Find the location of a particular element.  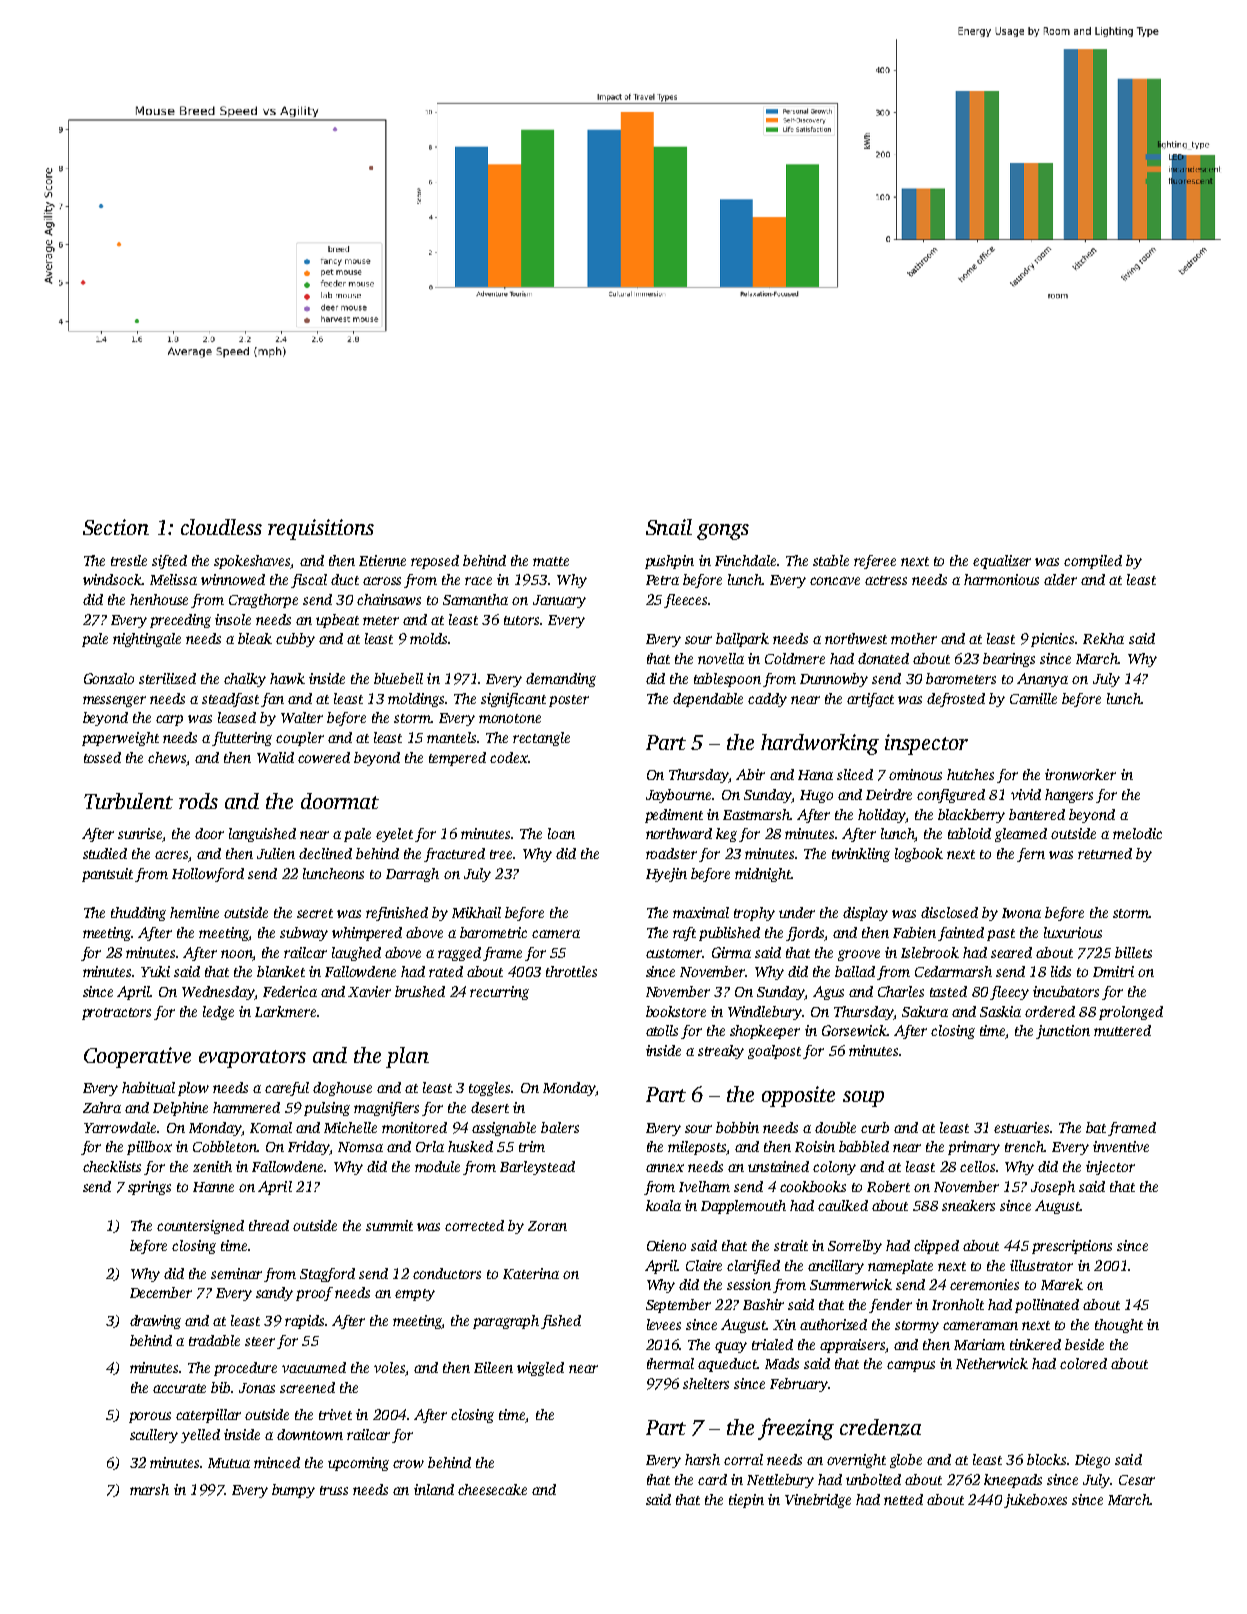

Section is located at coordinates (116, 527).
